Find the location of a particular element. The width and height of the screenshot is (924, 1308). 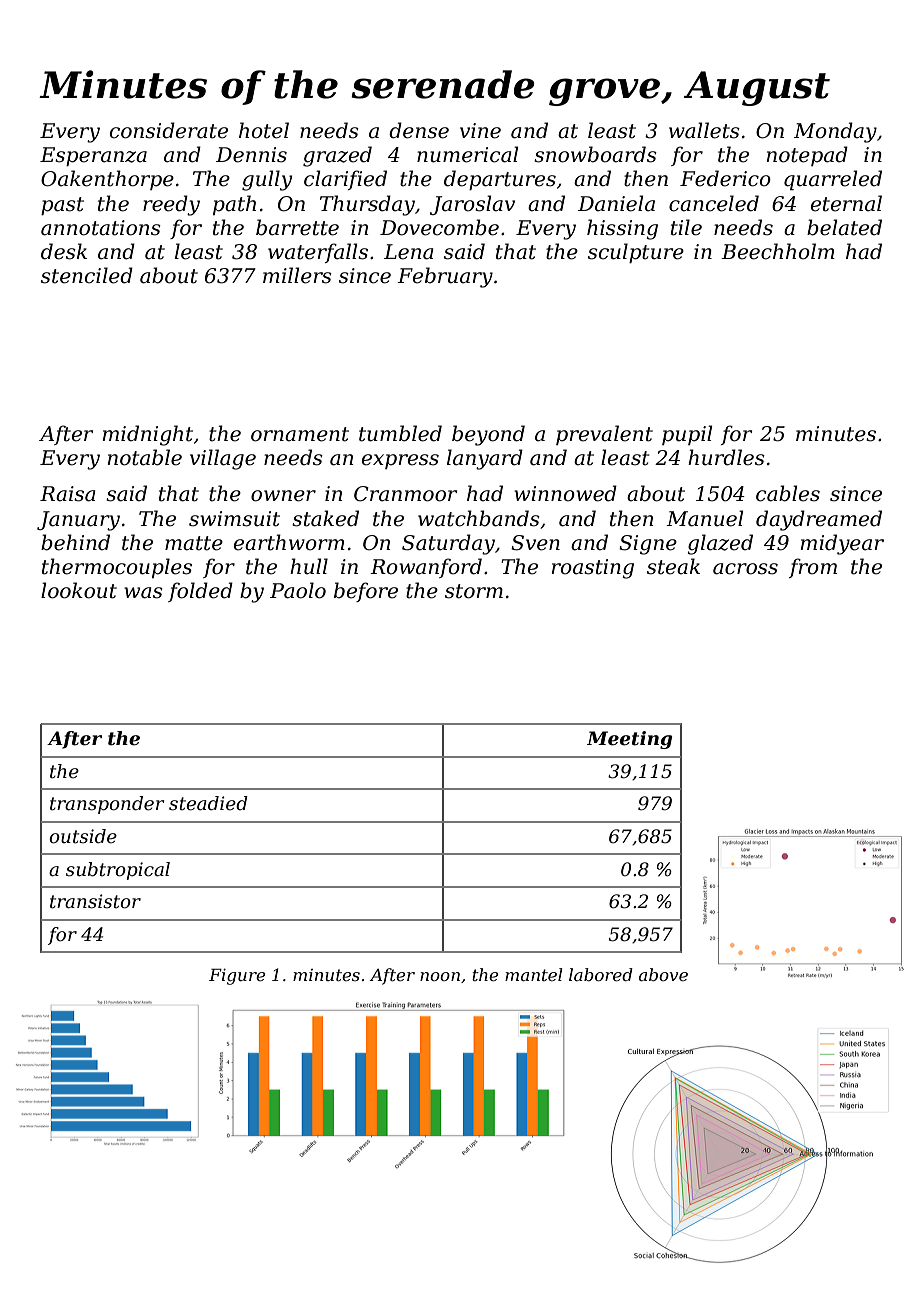

lookout is located at coordinates (79, 590).
